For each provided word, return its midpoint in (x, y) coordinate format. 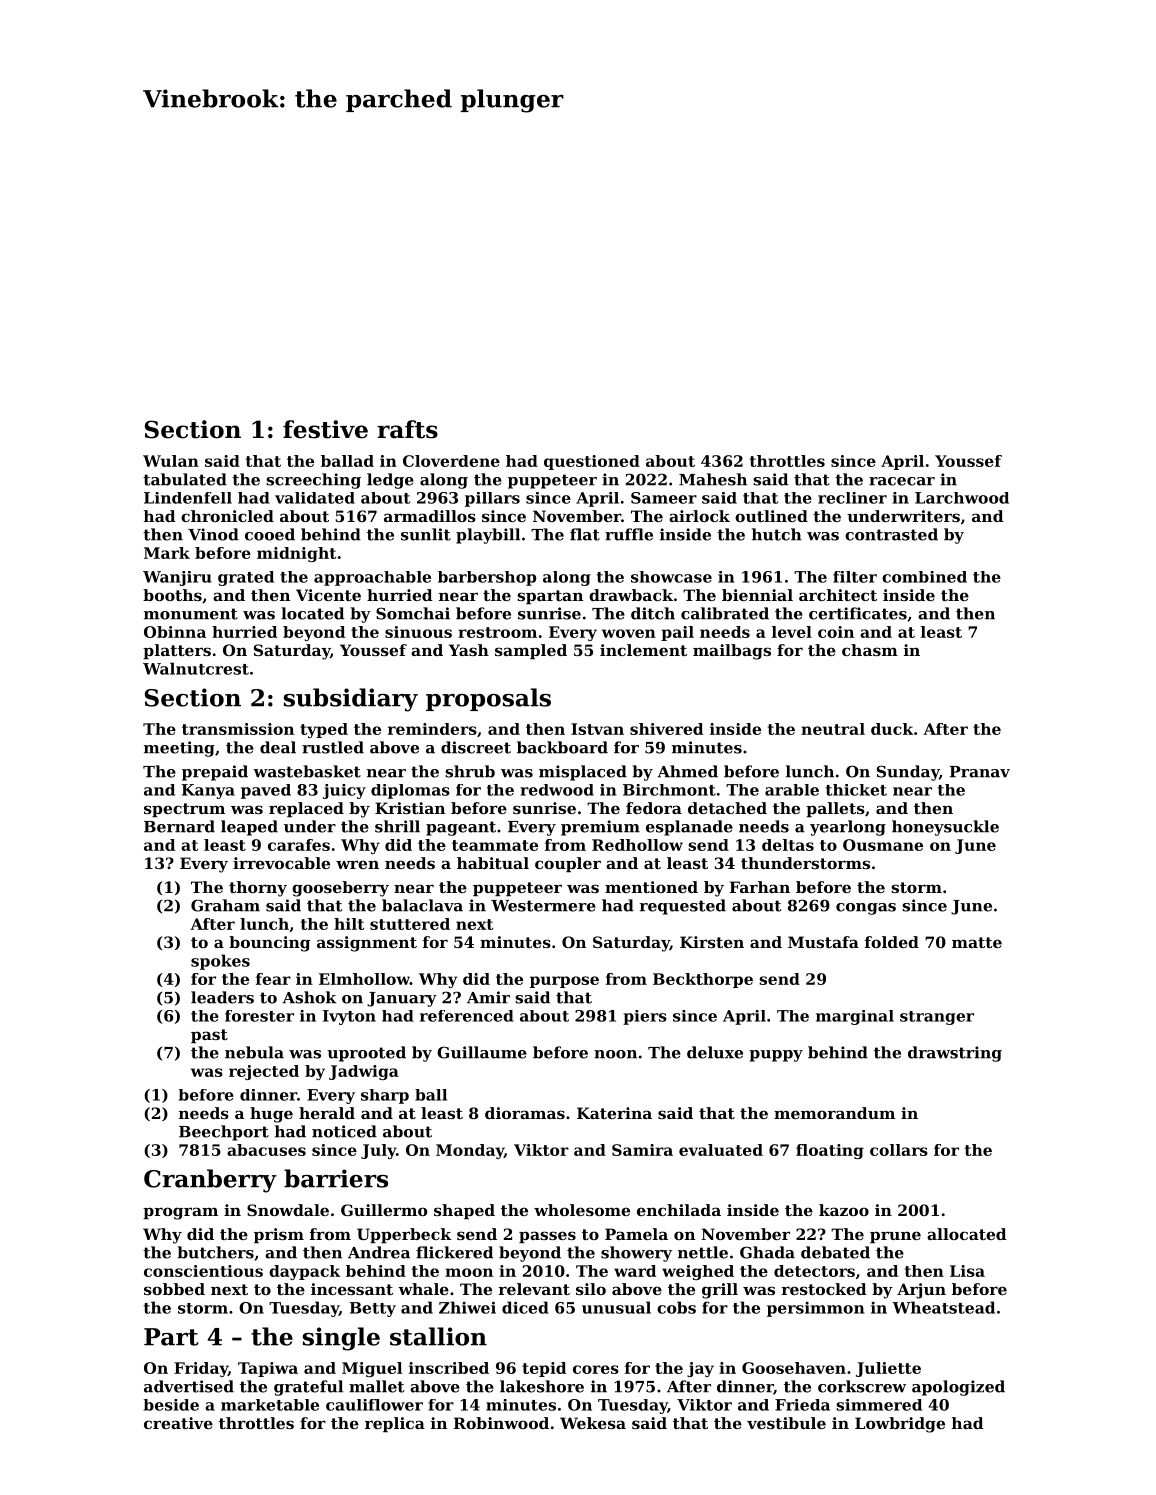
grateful (308, 1388)
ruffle (629, 534)
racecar (902, 481)
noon (615, 1054)
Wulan (171, 461)
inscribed (449, 1368)
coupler (568, 864)
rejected (264, 1072)
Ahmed (687, 771)
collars (899, 1150)
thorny (258, 889)
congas (866, 909)
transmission (238, 729)
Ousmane (883, 845)
